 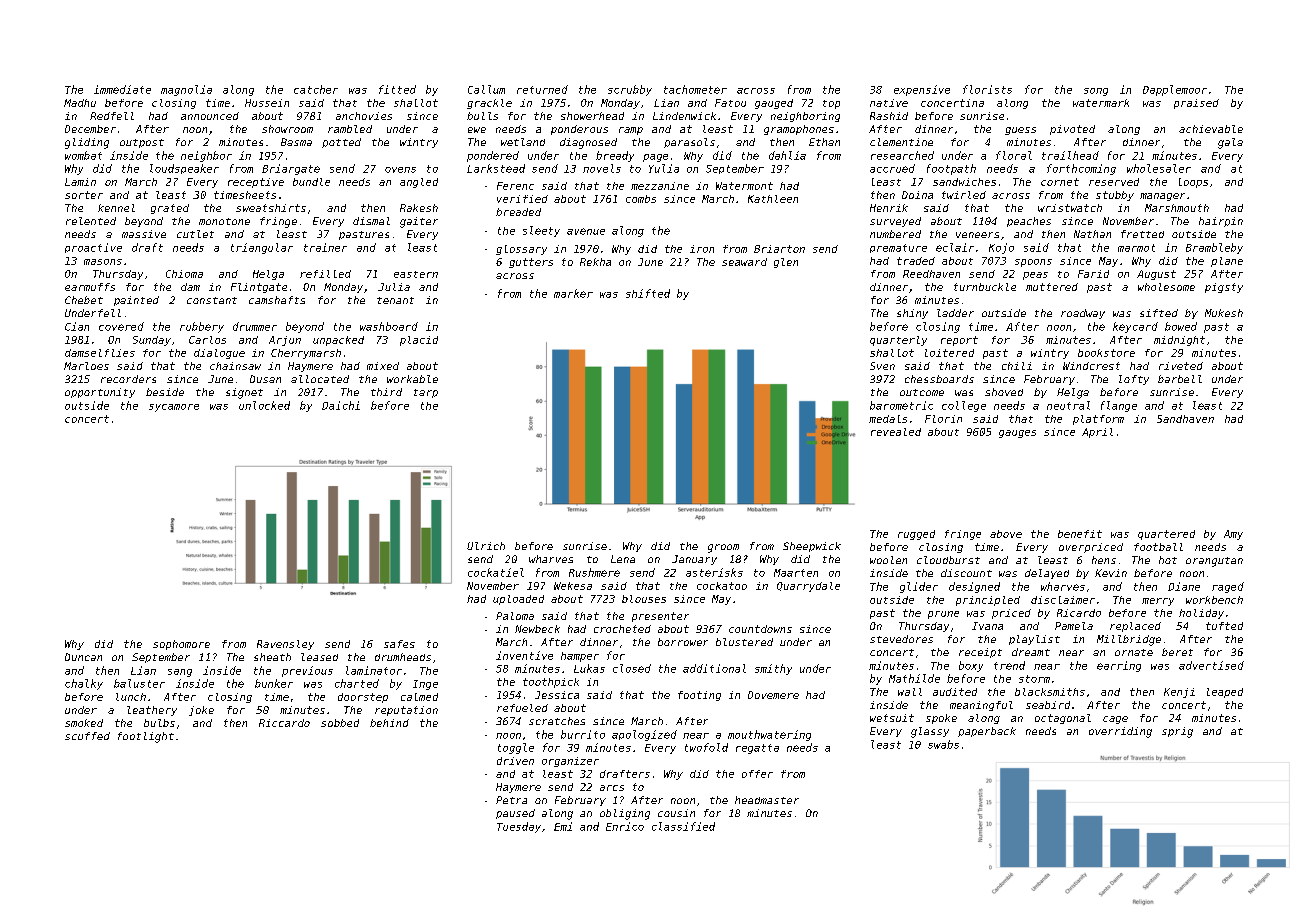 What do you see at coordinates (943, 744) in the page?
I see `swabs` at bounding box center [943, 744].
